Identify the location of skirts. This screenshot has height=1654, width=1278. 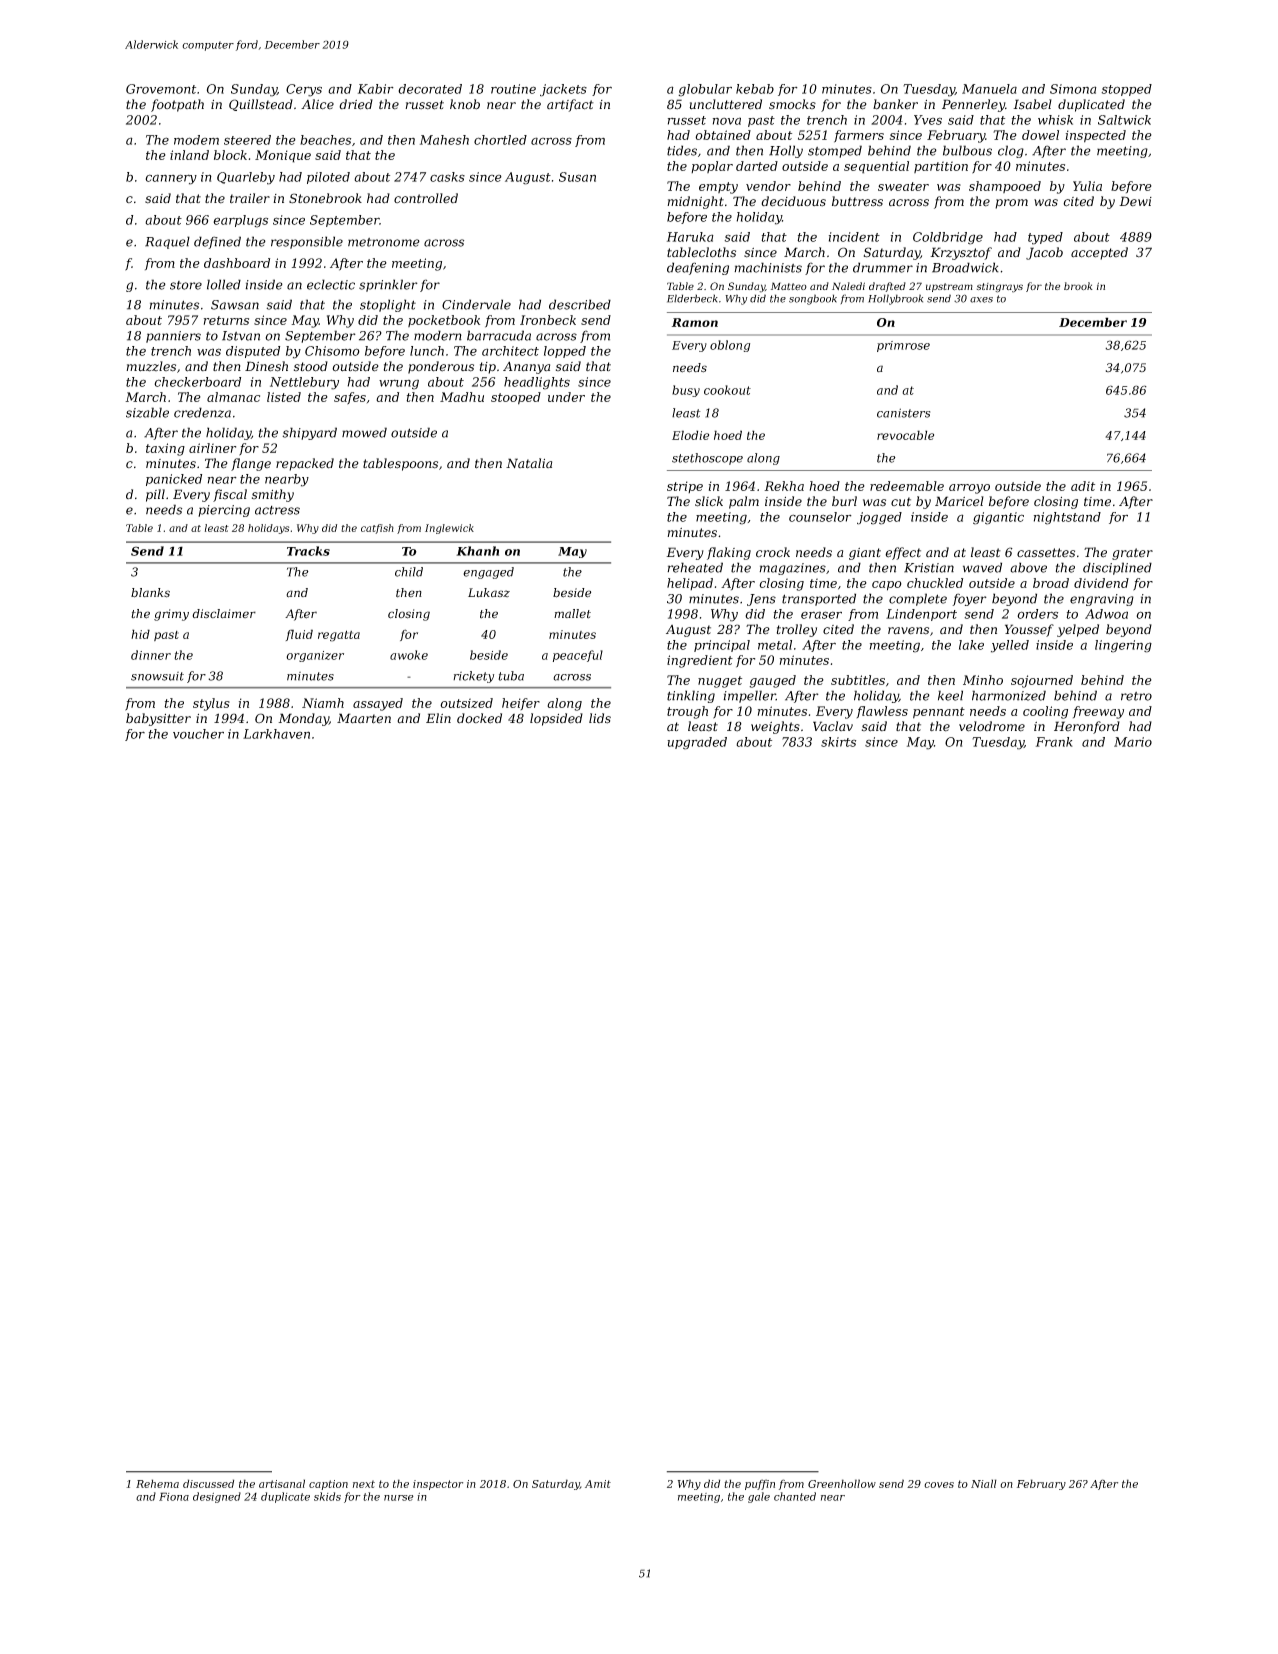
(838, 742).
